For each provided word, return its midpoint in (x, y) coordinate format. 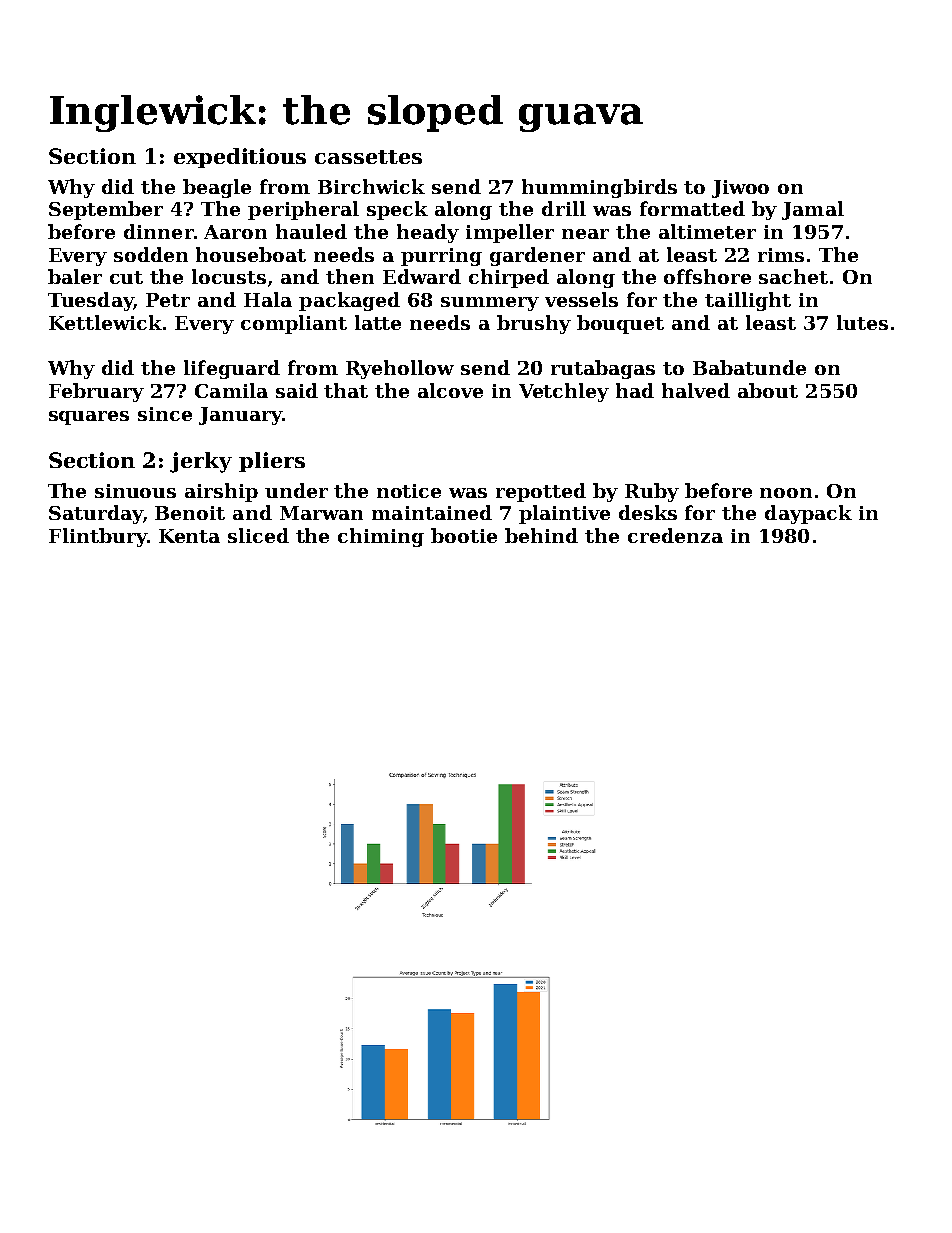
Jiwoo (740, 189)
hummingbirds (599, 188)
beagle (217, 188)
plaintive (564, 514)
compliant (294, 324)
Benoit (190, 513)
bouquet (620, 324)
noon (786, 493)
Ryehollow (400, 369)
